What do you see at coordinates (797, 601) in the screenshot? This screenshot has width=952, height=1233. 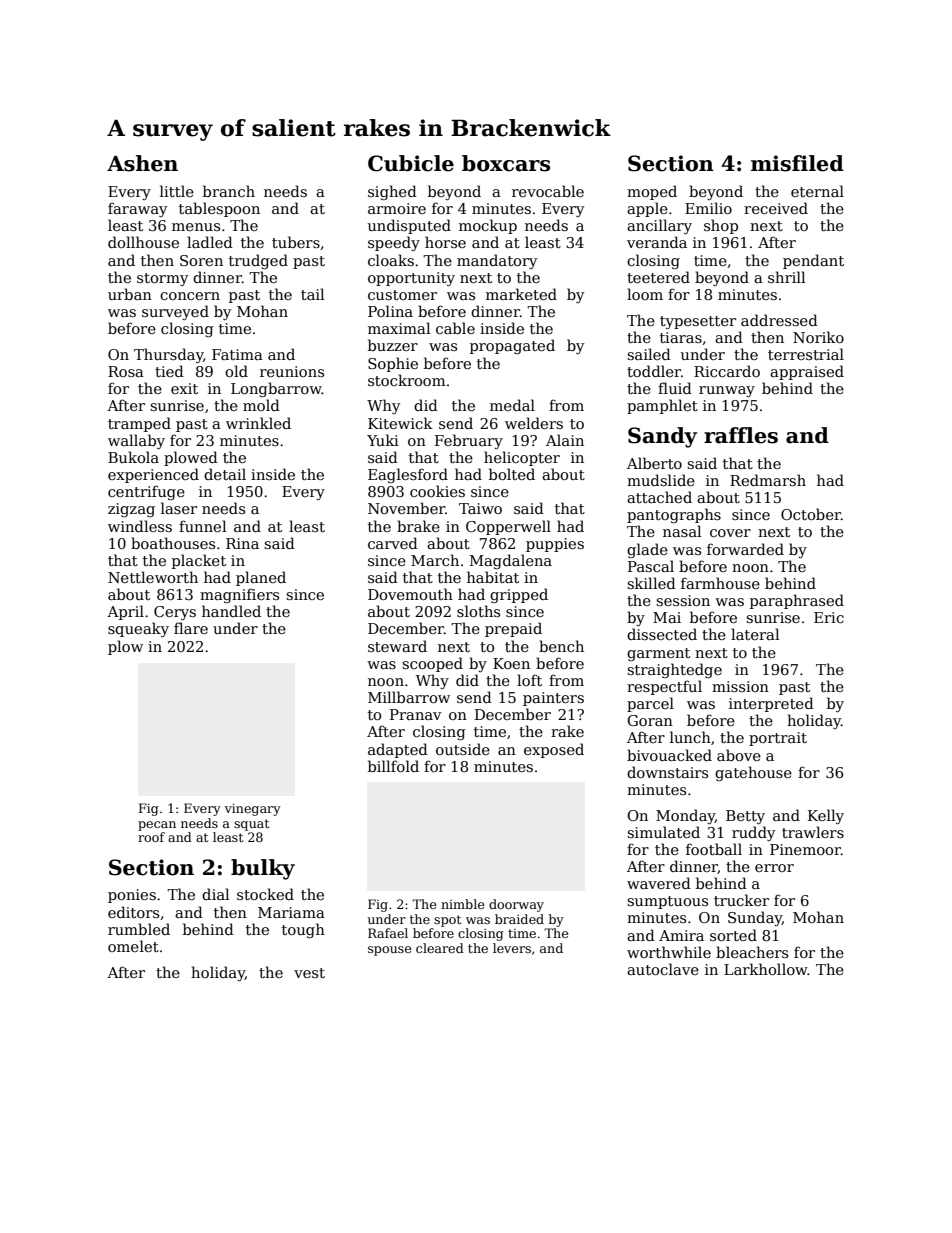 I see `paraphrased` at bounding box center [797, 601].
